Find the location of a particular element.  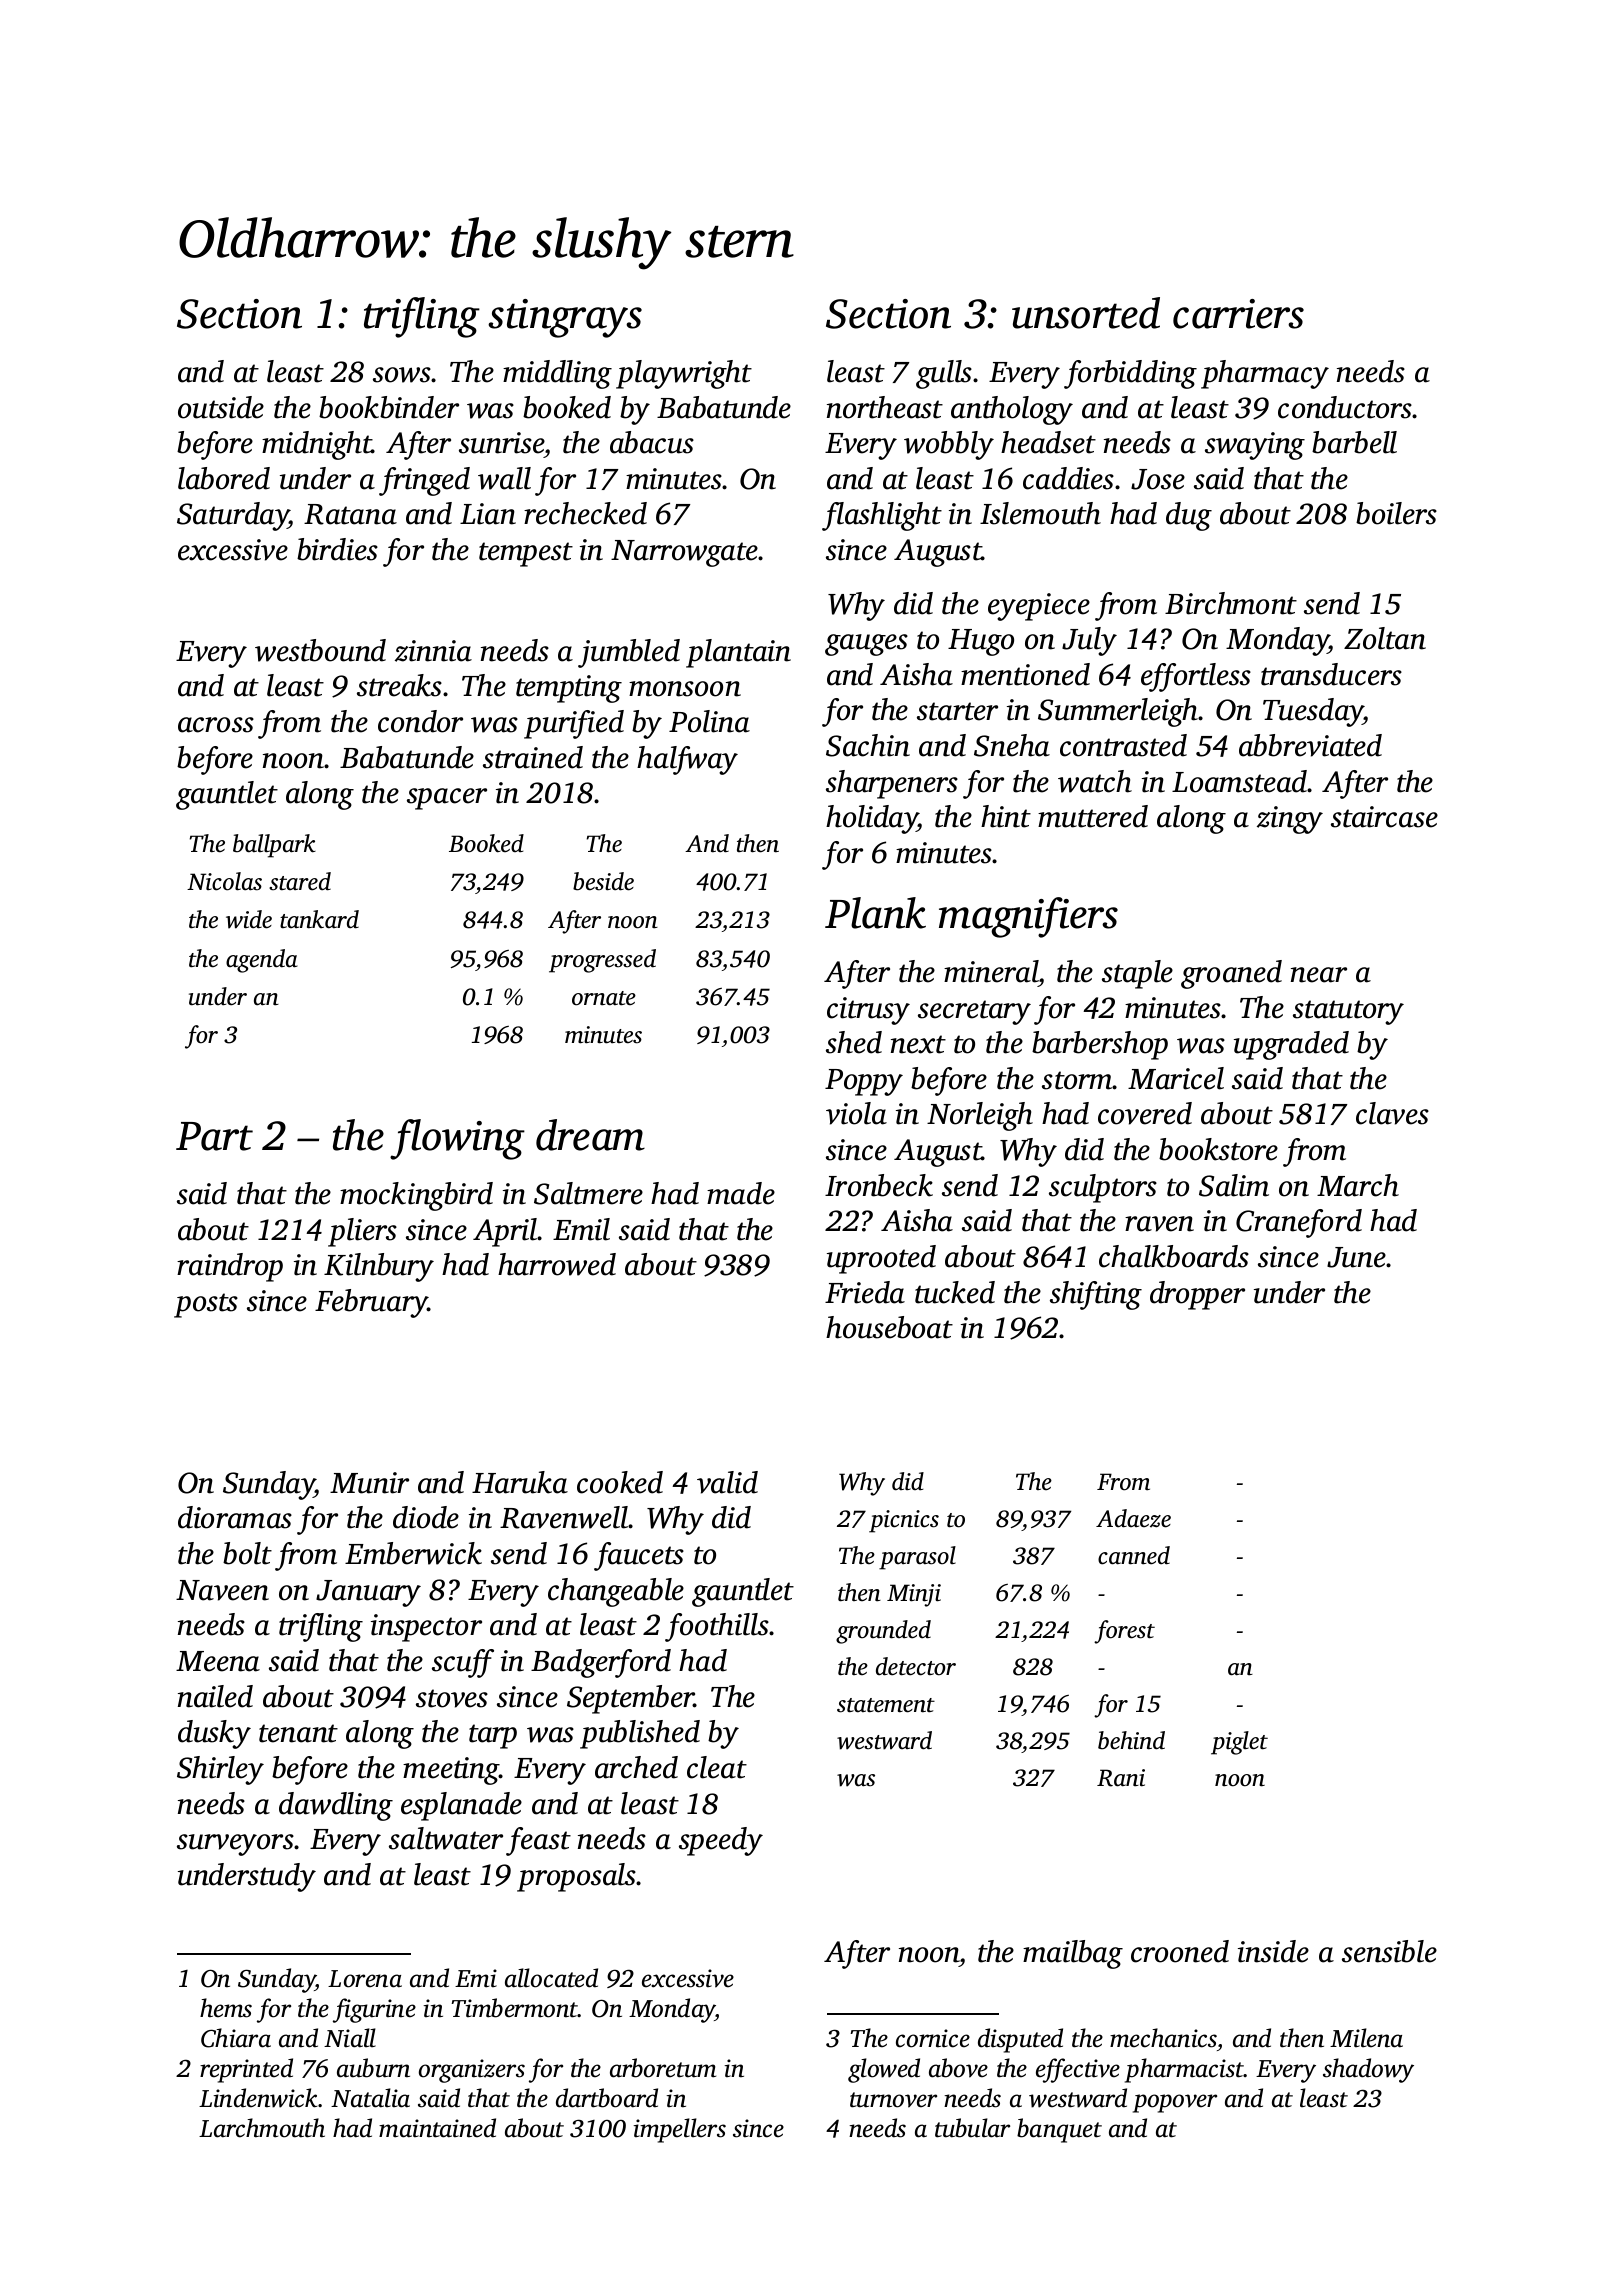

Saturday is located at coordinates (233, 516).
